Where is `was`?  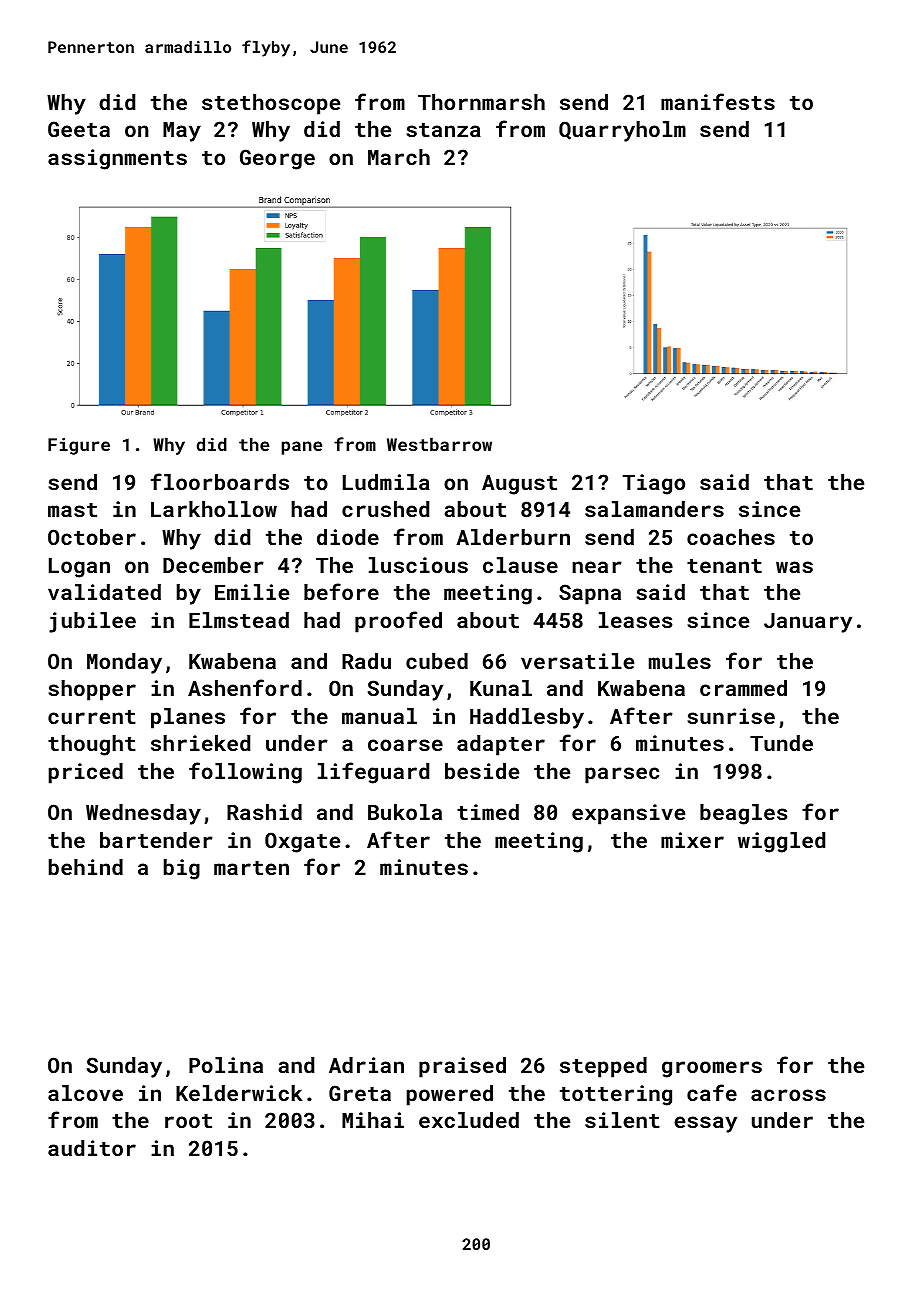
was is located at coordinates (794, 567).
